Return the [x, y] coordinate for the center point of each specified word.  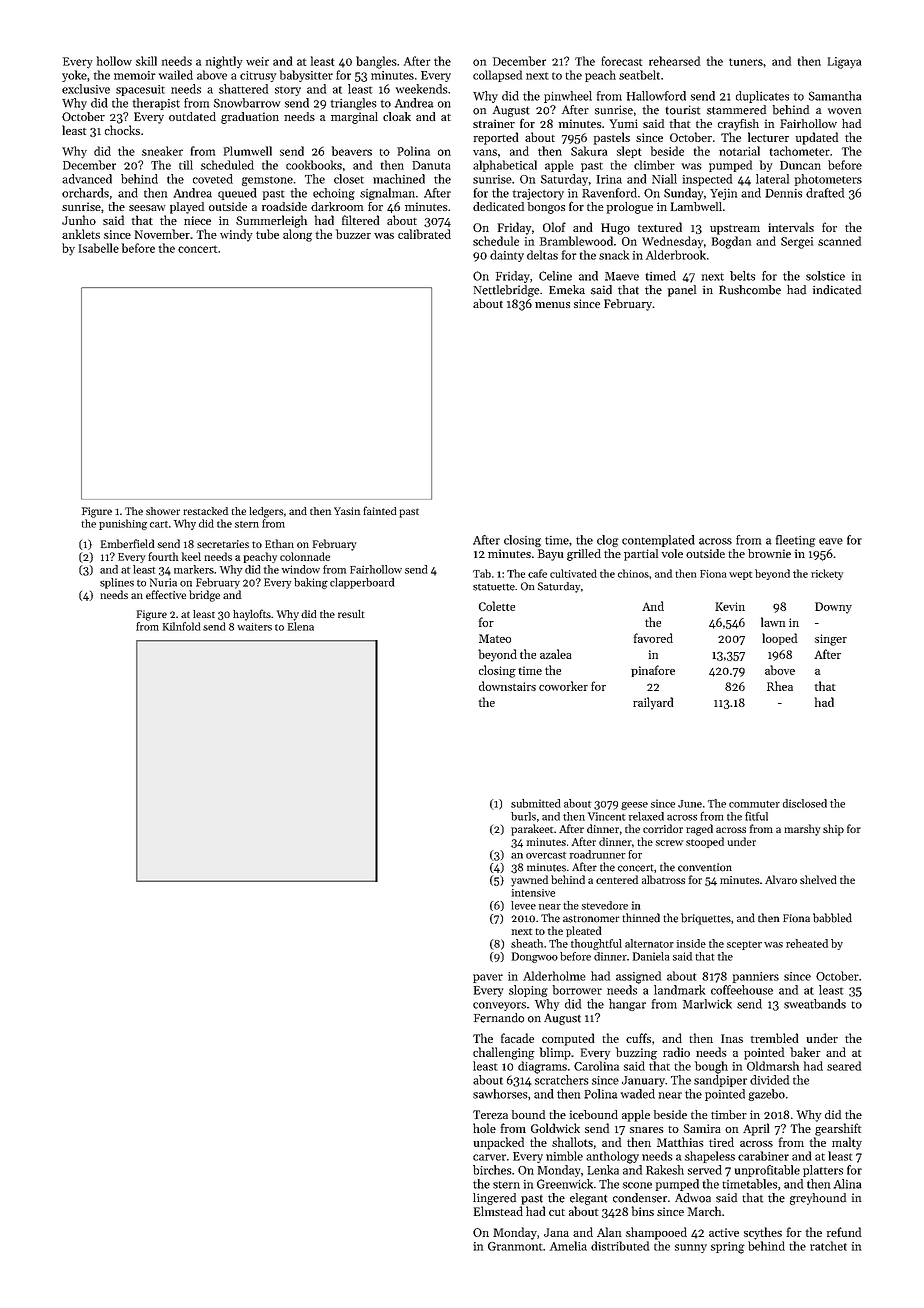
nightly [224, 62]
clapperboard [362, 583]
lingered [494, 1199]
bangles [376, 62]
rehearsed [674, 61]
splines [117, 583]
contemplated [658, 541]
